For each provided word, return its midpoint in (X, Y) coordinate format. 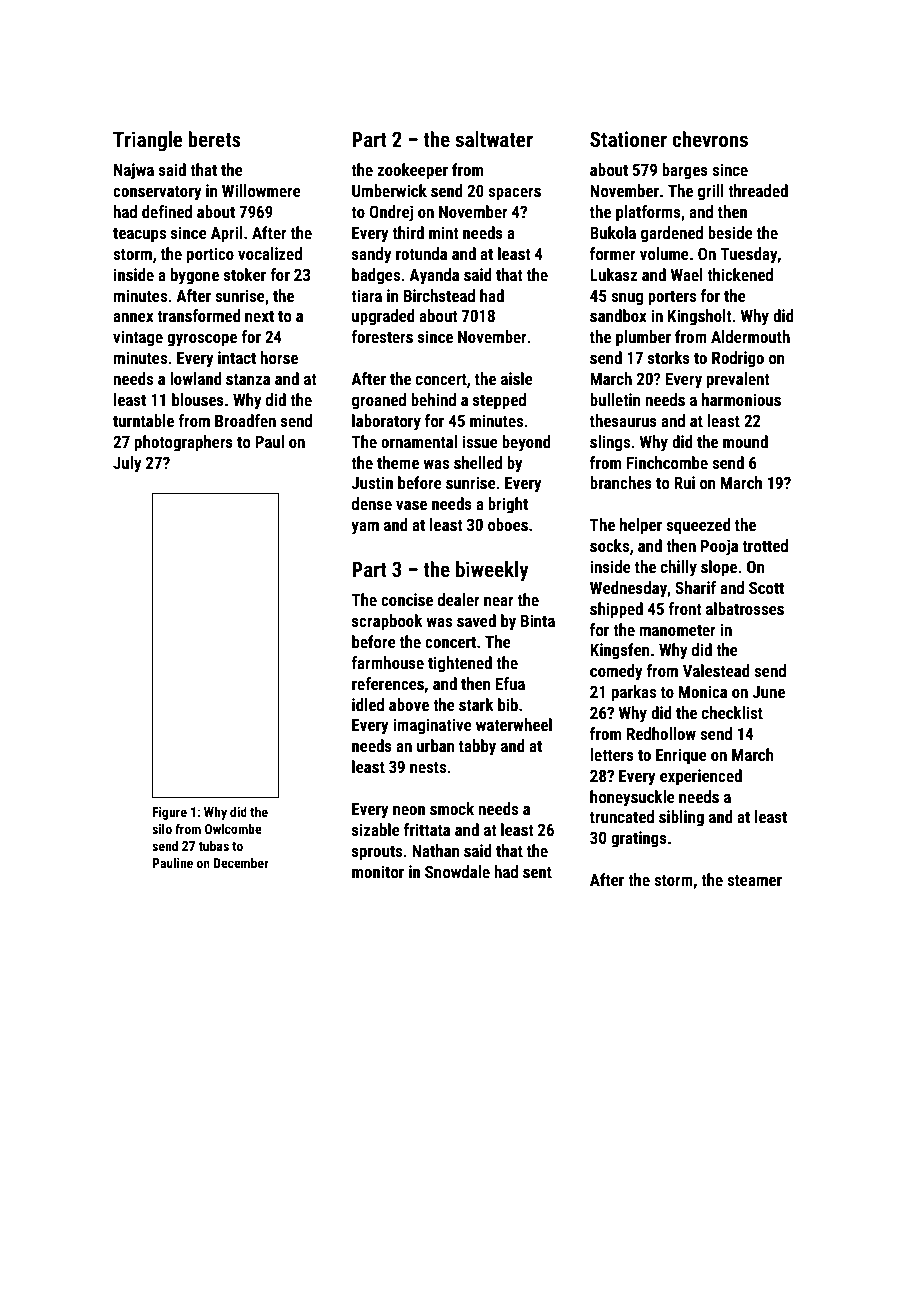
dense (372, 503)
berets (214, 139)
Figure (169, 813)
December (241, 862)
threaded (758, 190)
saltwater (494, 139)
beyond (526, 443)
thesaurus (623, 420)
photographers (184, 443)
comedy (616, 672)
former (613, 253)
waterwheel (514, 724)
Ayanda (434, 276)
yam (365, 528)
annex (133, 317)
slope (719, 568)
